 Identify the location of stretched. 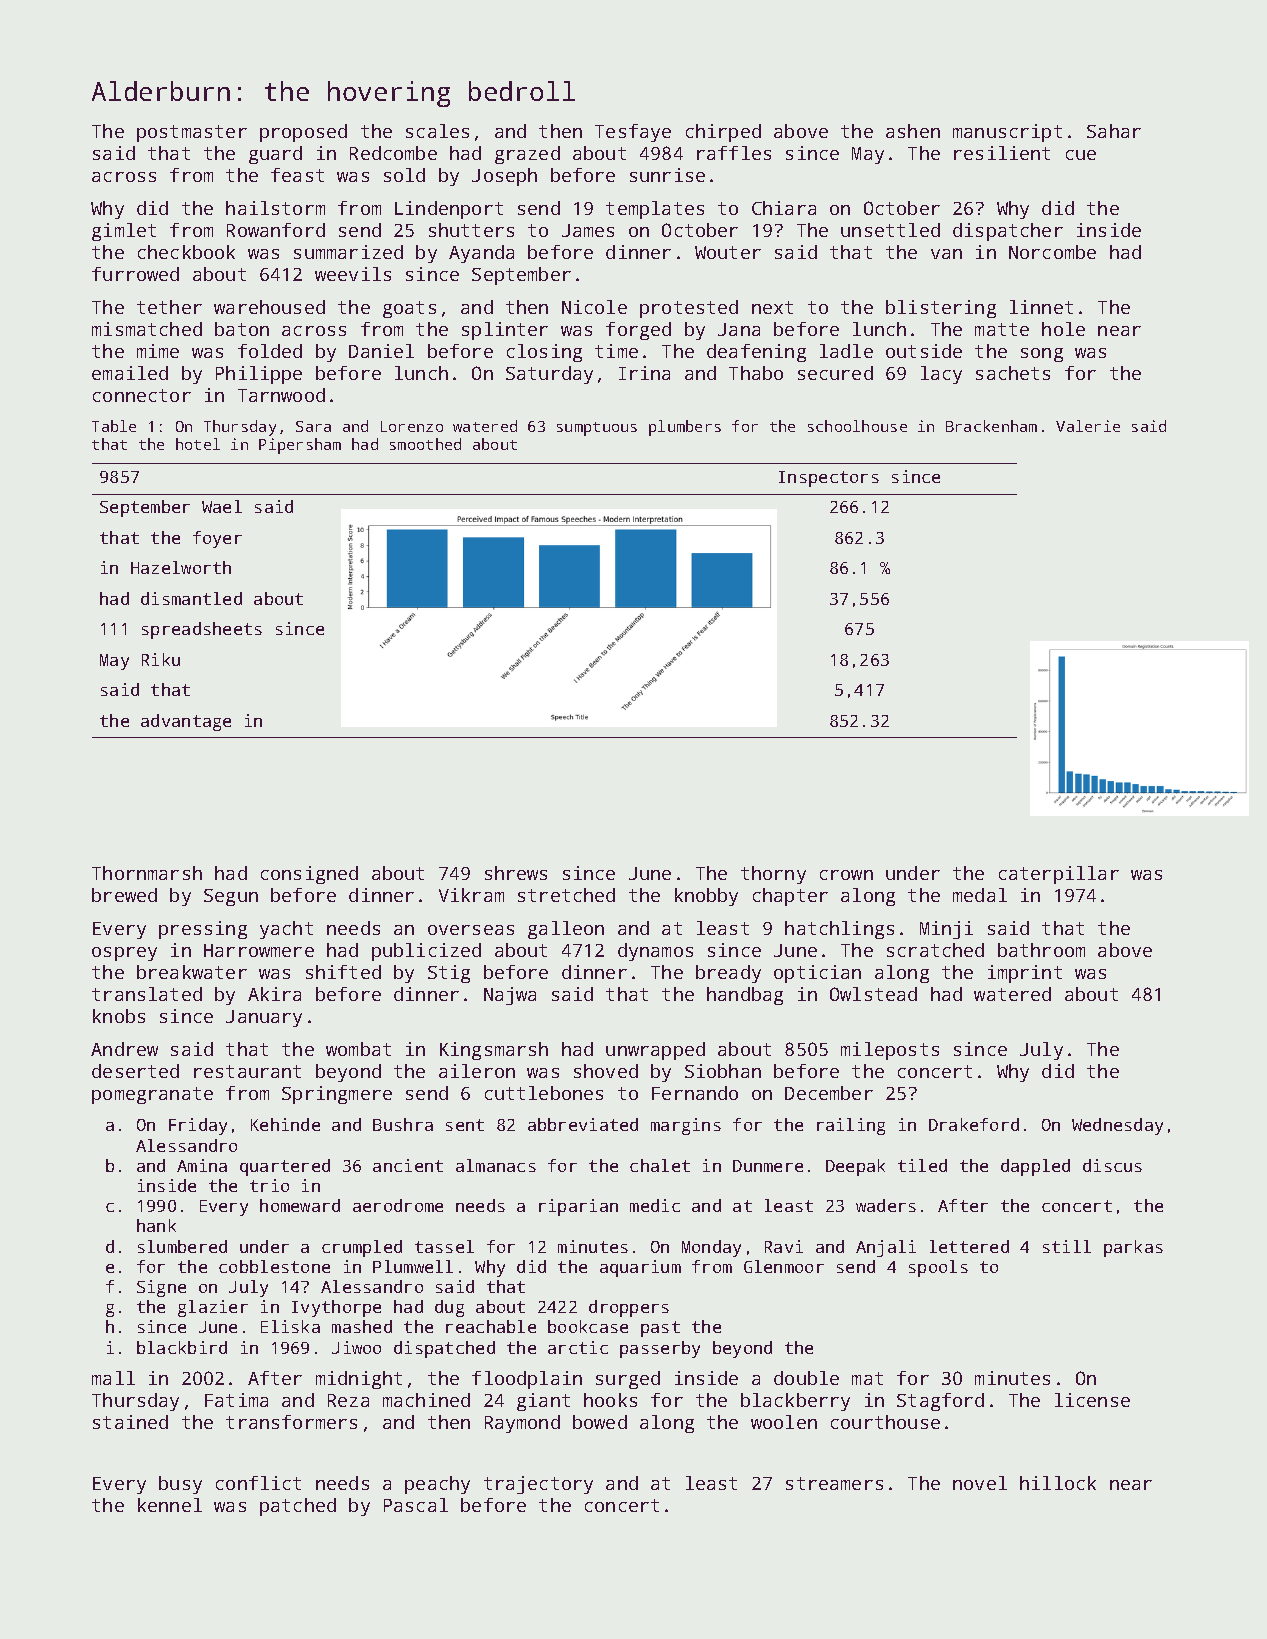
(566, 895).
